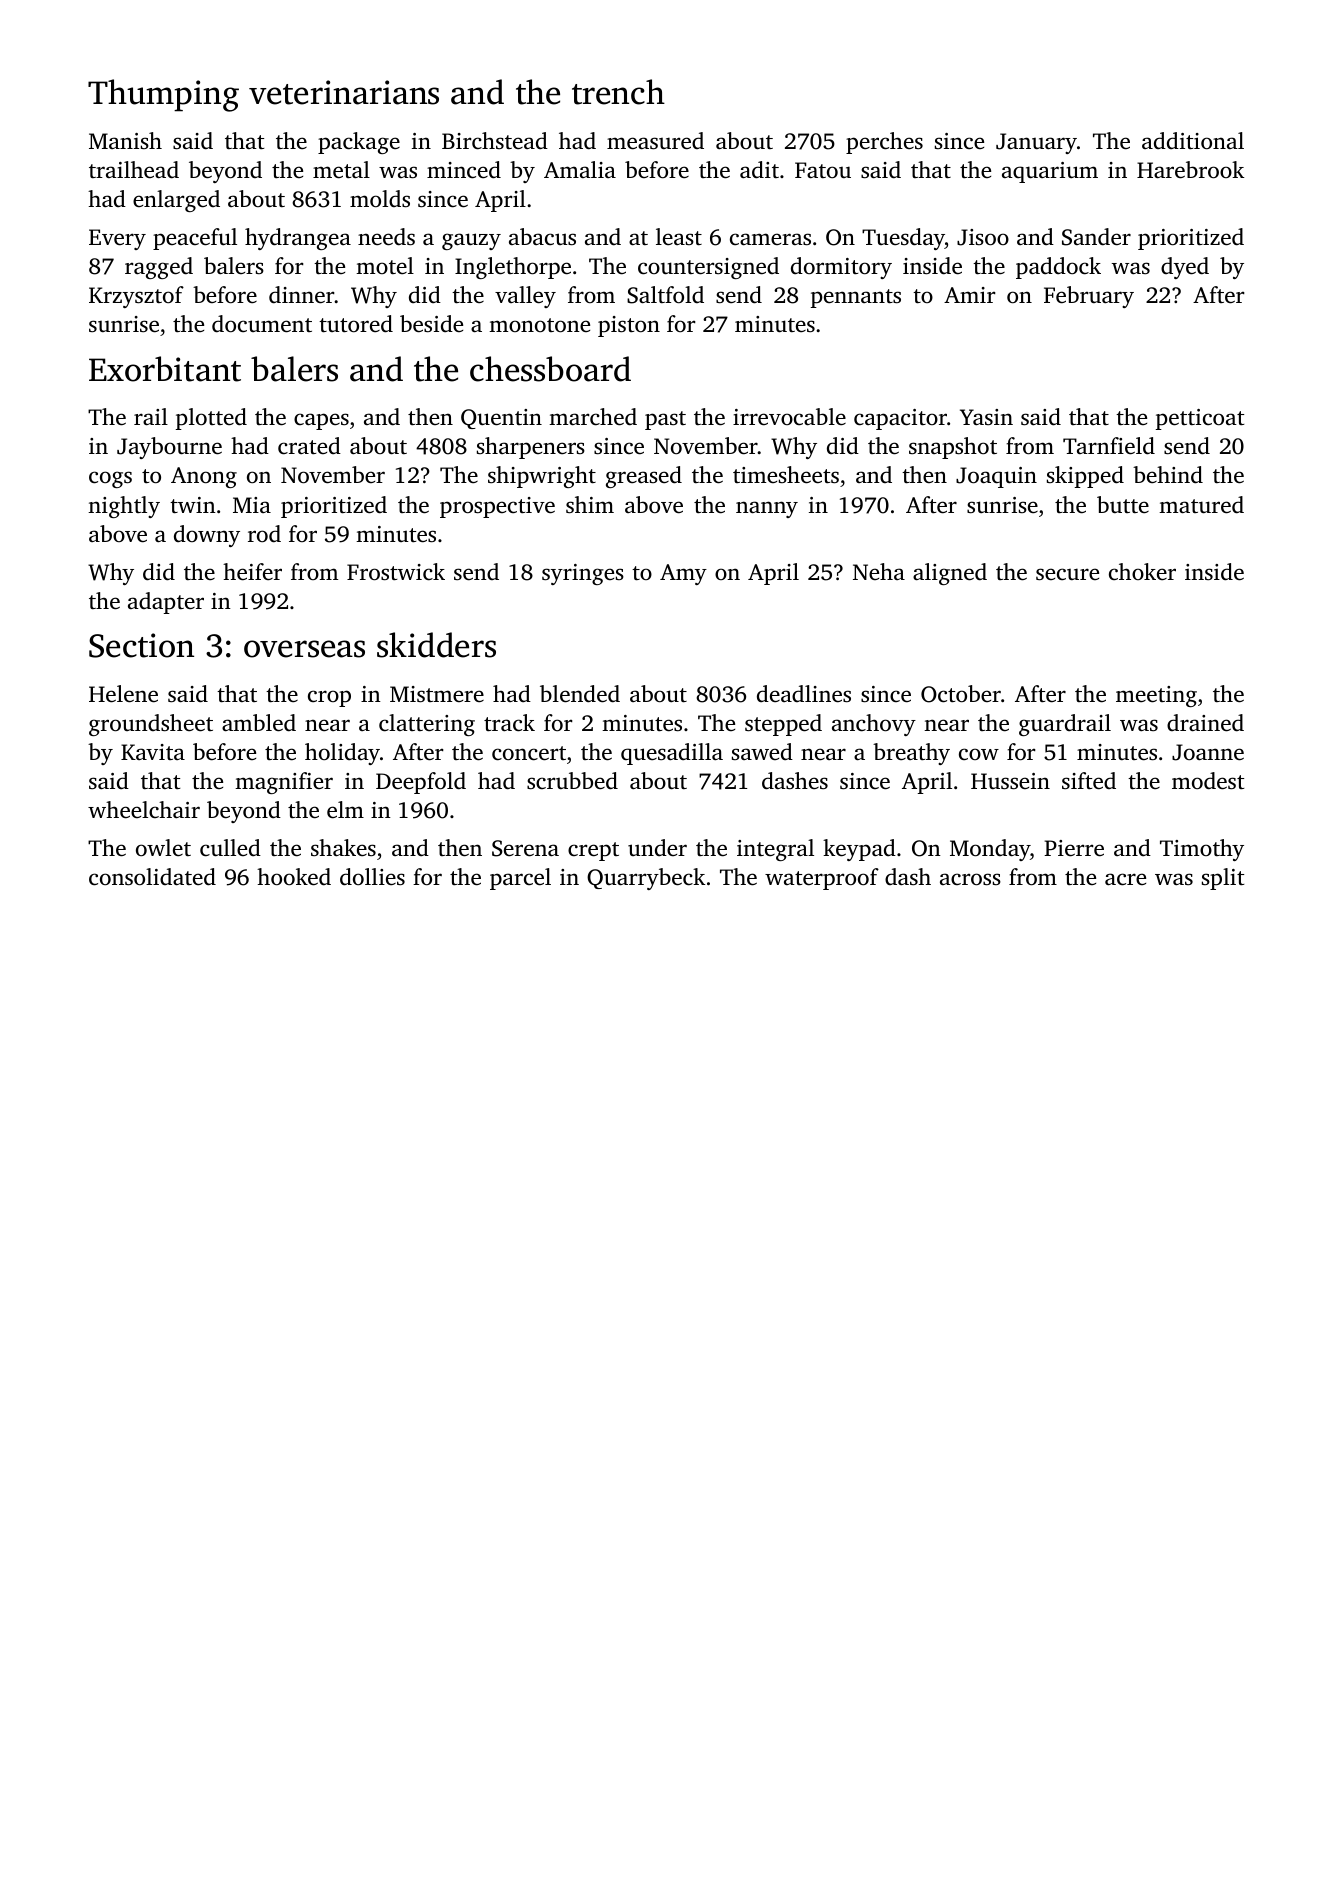 The height and width of the image is (1885, 1333). Describe the element at coordinates (1089, 781) in the image. I see `sifted` at that location.
